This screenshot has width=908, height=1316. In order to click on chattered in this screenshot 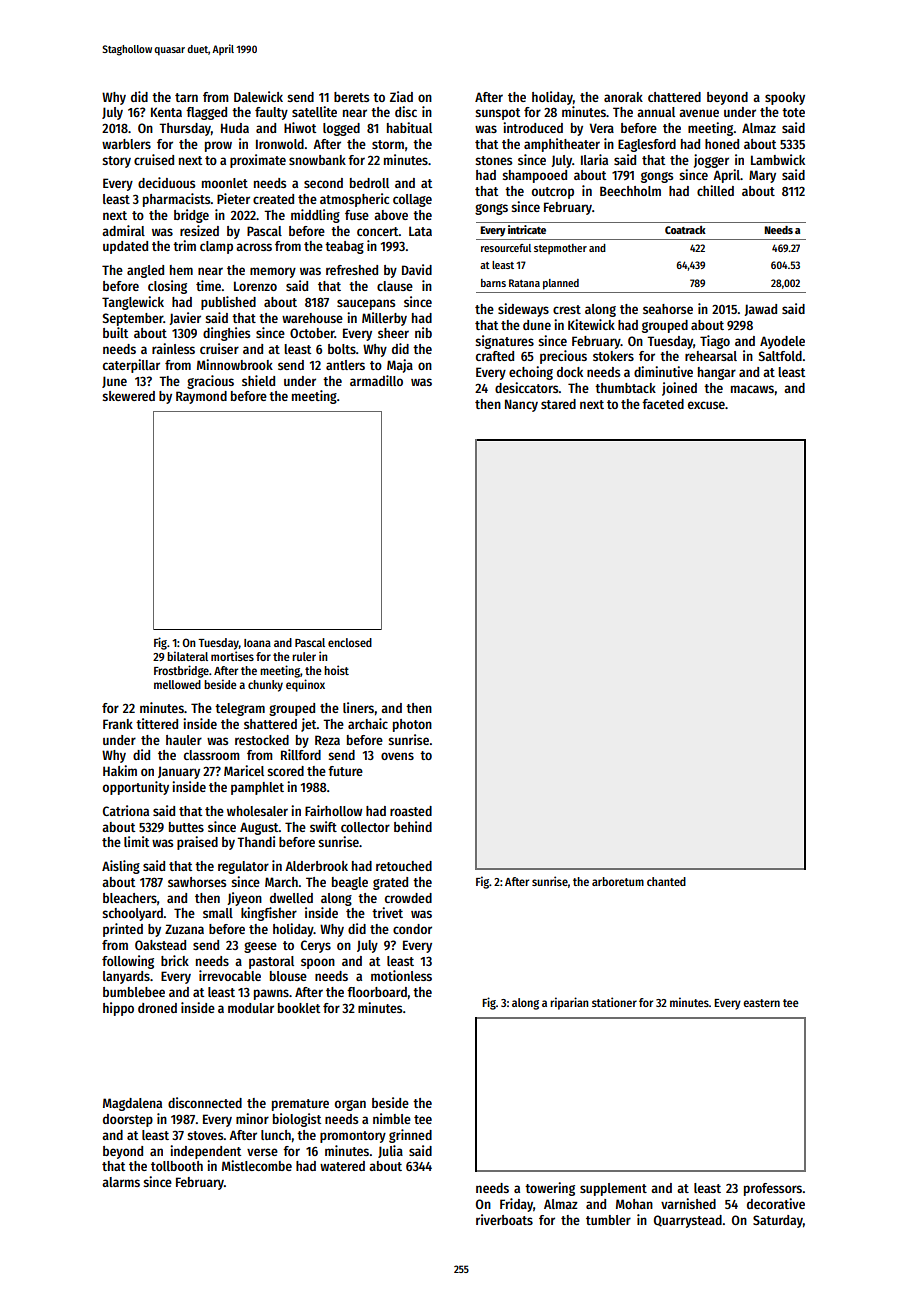, I will do `click(674, 97)`.
